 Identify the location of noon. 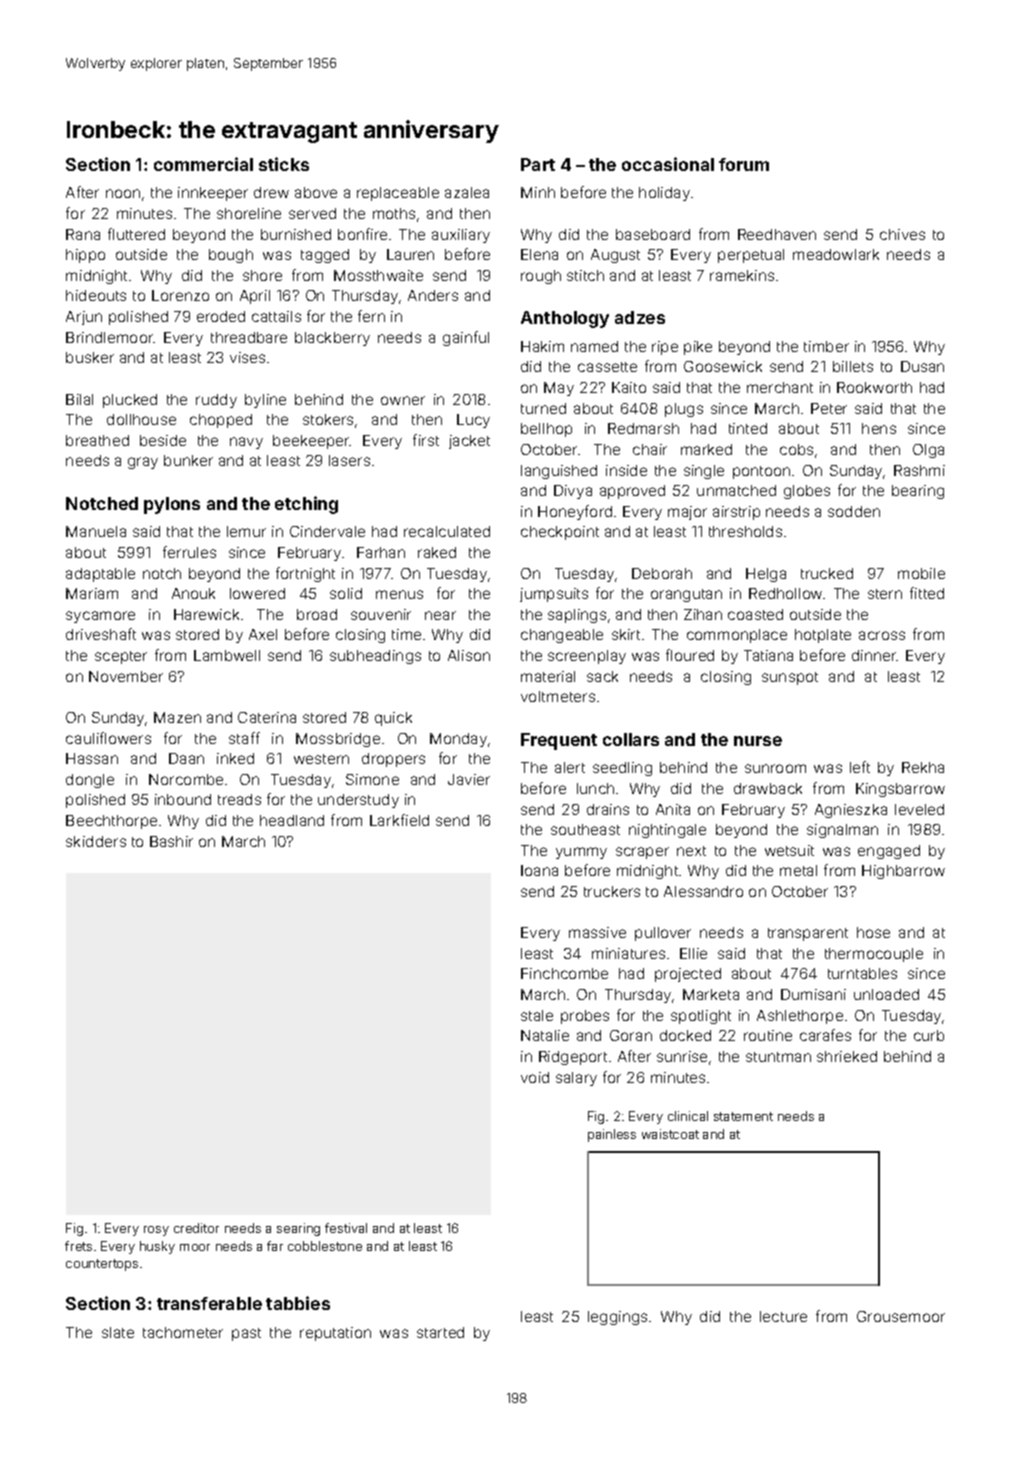
(123, 193).
